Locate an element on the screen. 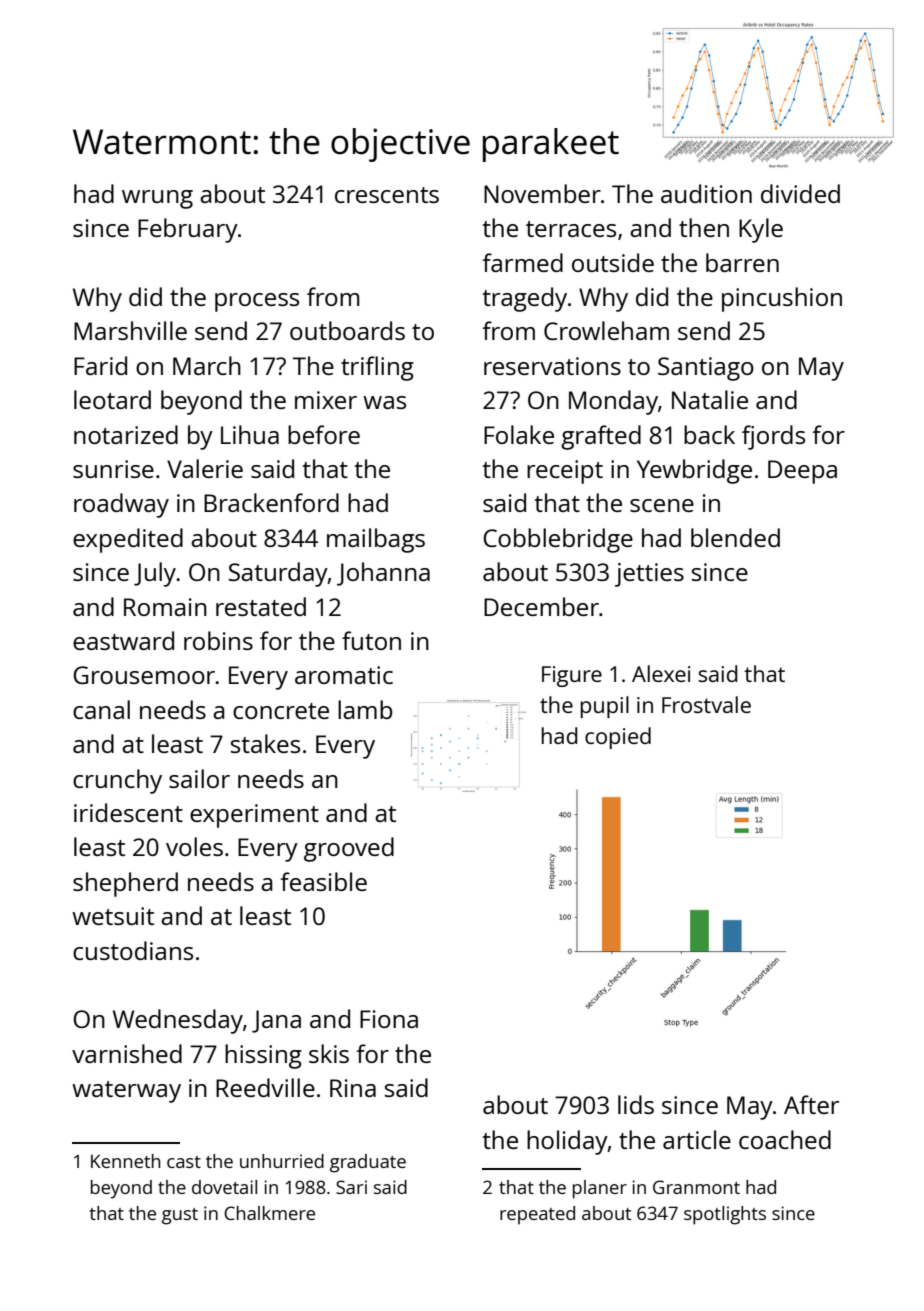  crescents is located at coordinates (387, 195).
